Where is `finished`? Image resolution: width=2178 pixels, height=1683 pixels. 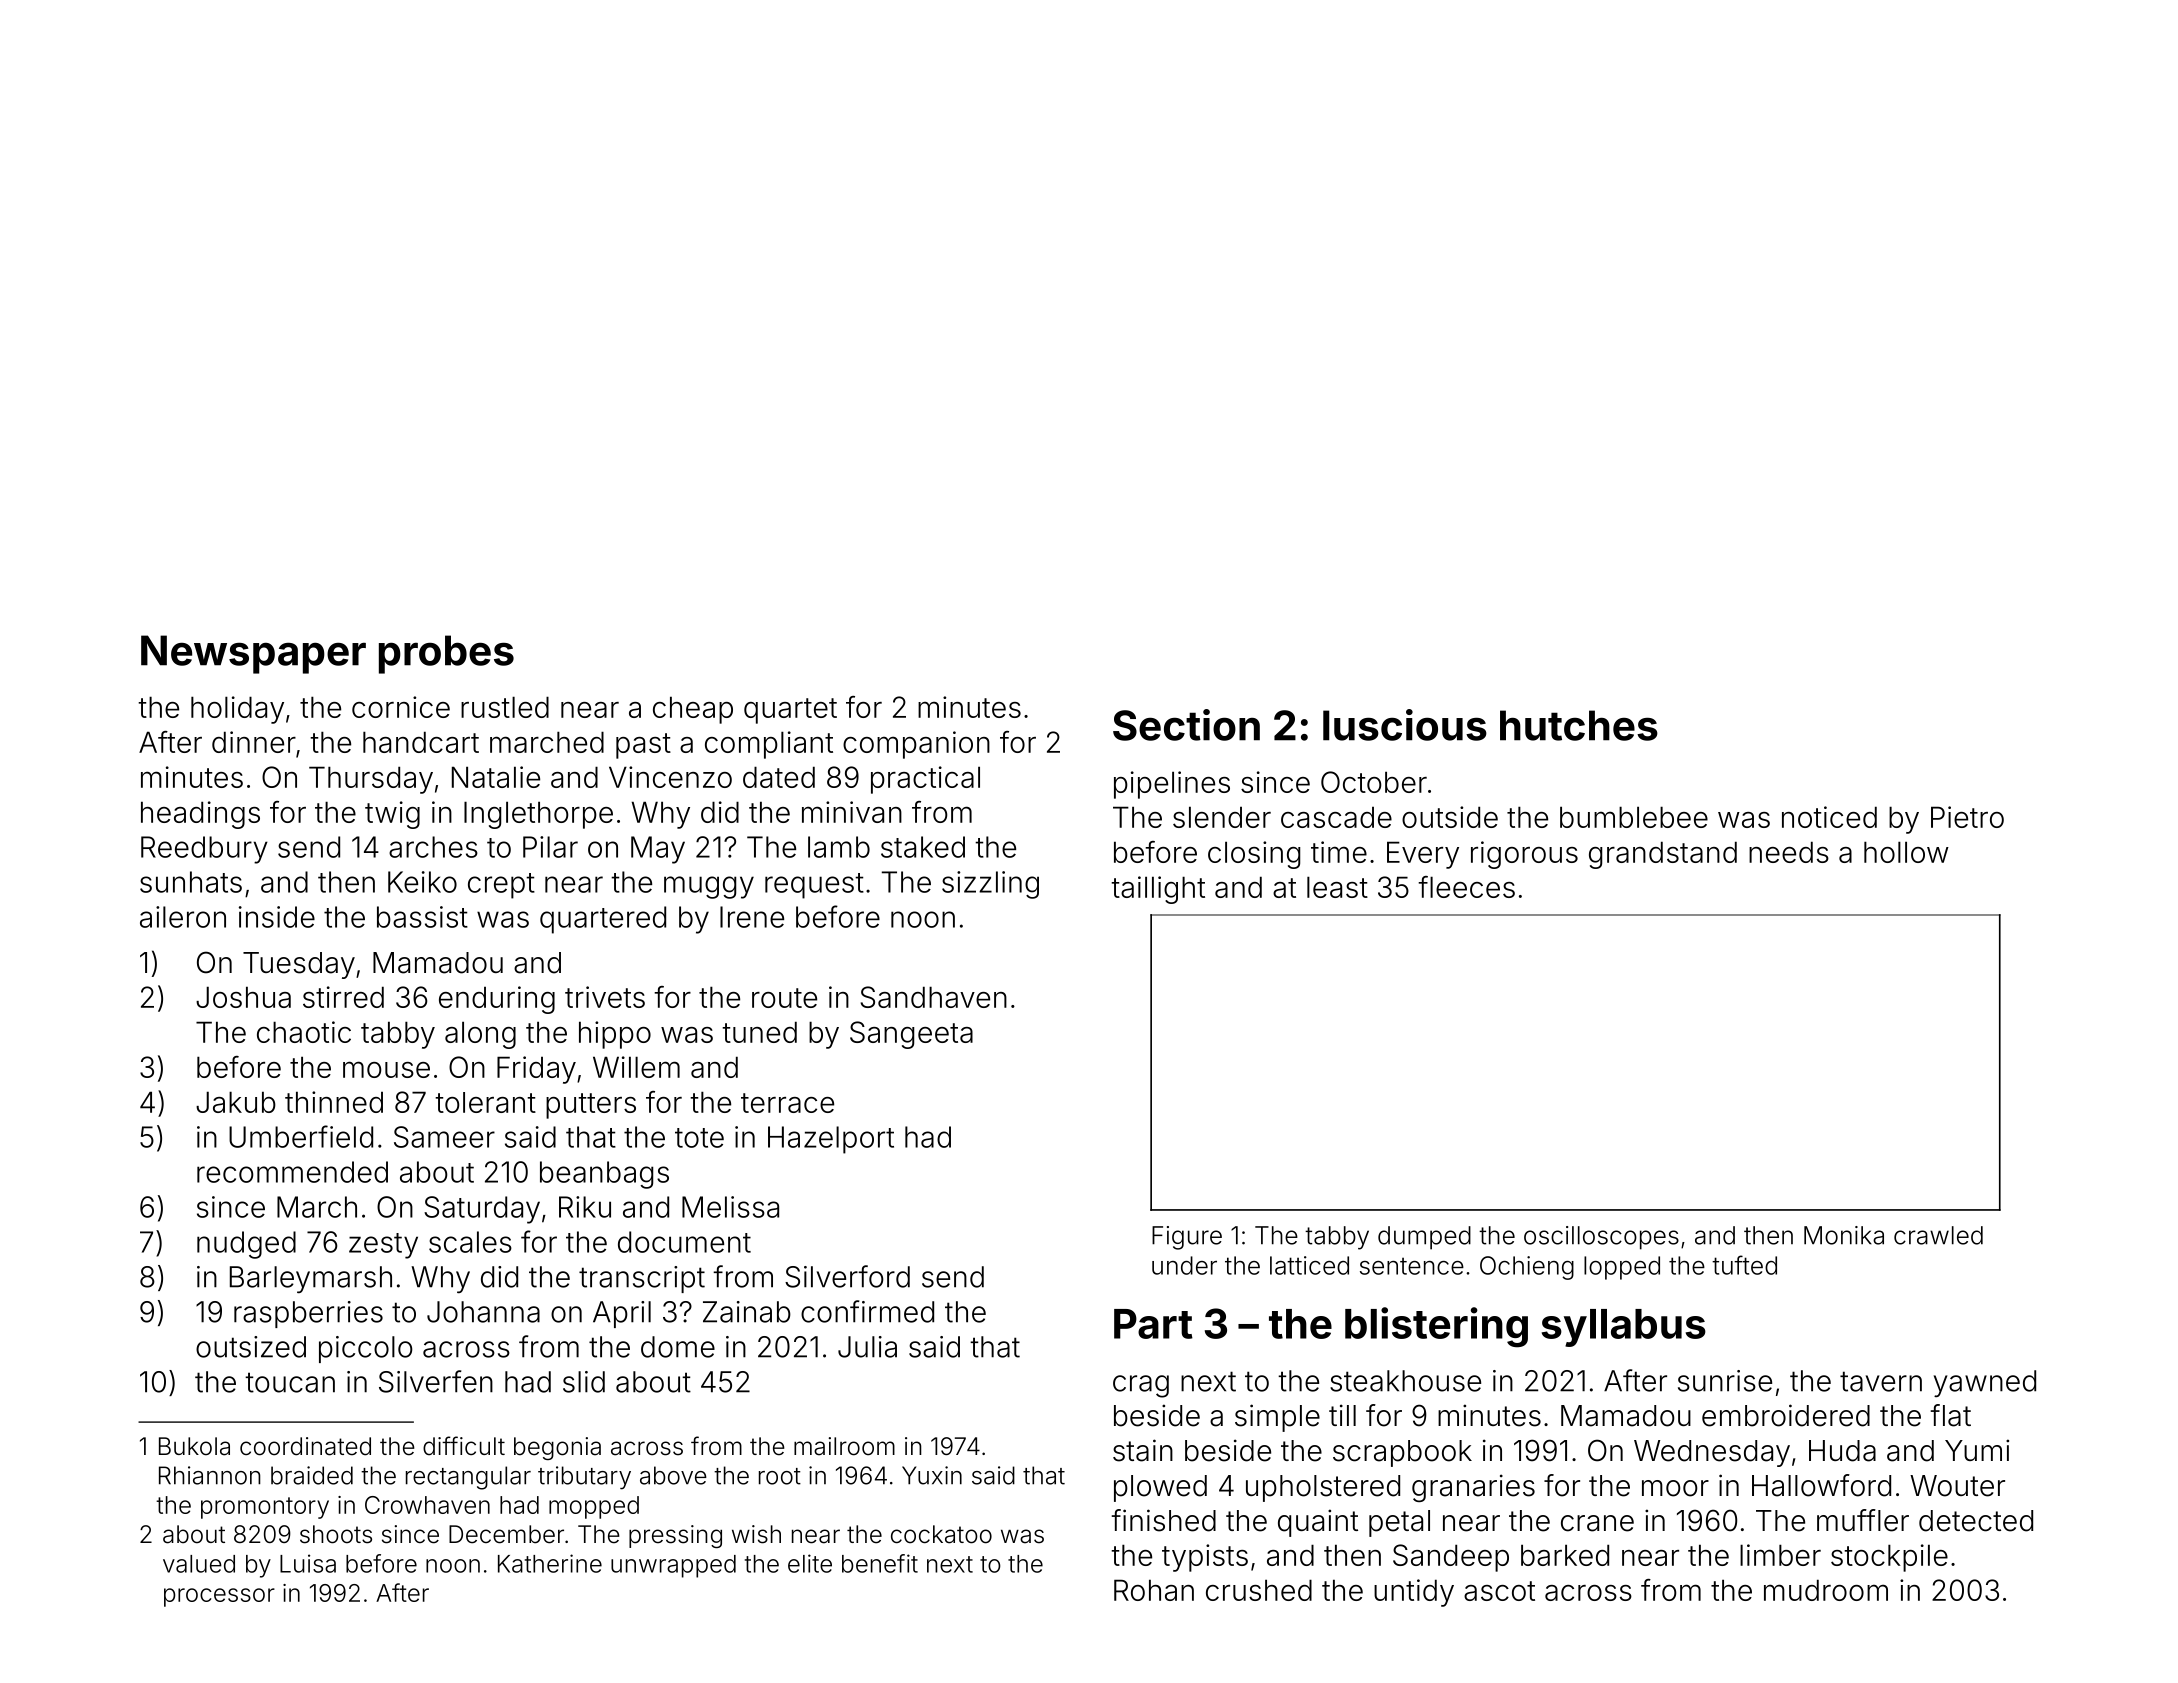 finished is located at coordinates (1164, 1520).
